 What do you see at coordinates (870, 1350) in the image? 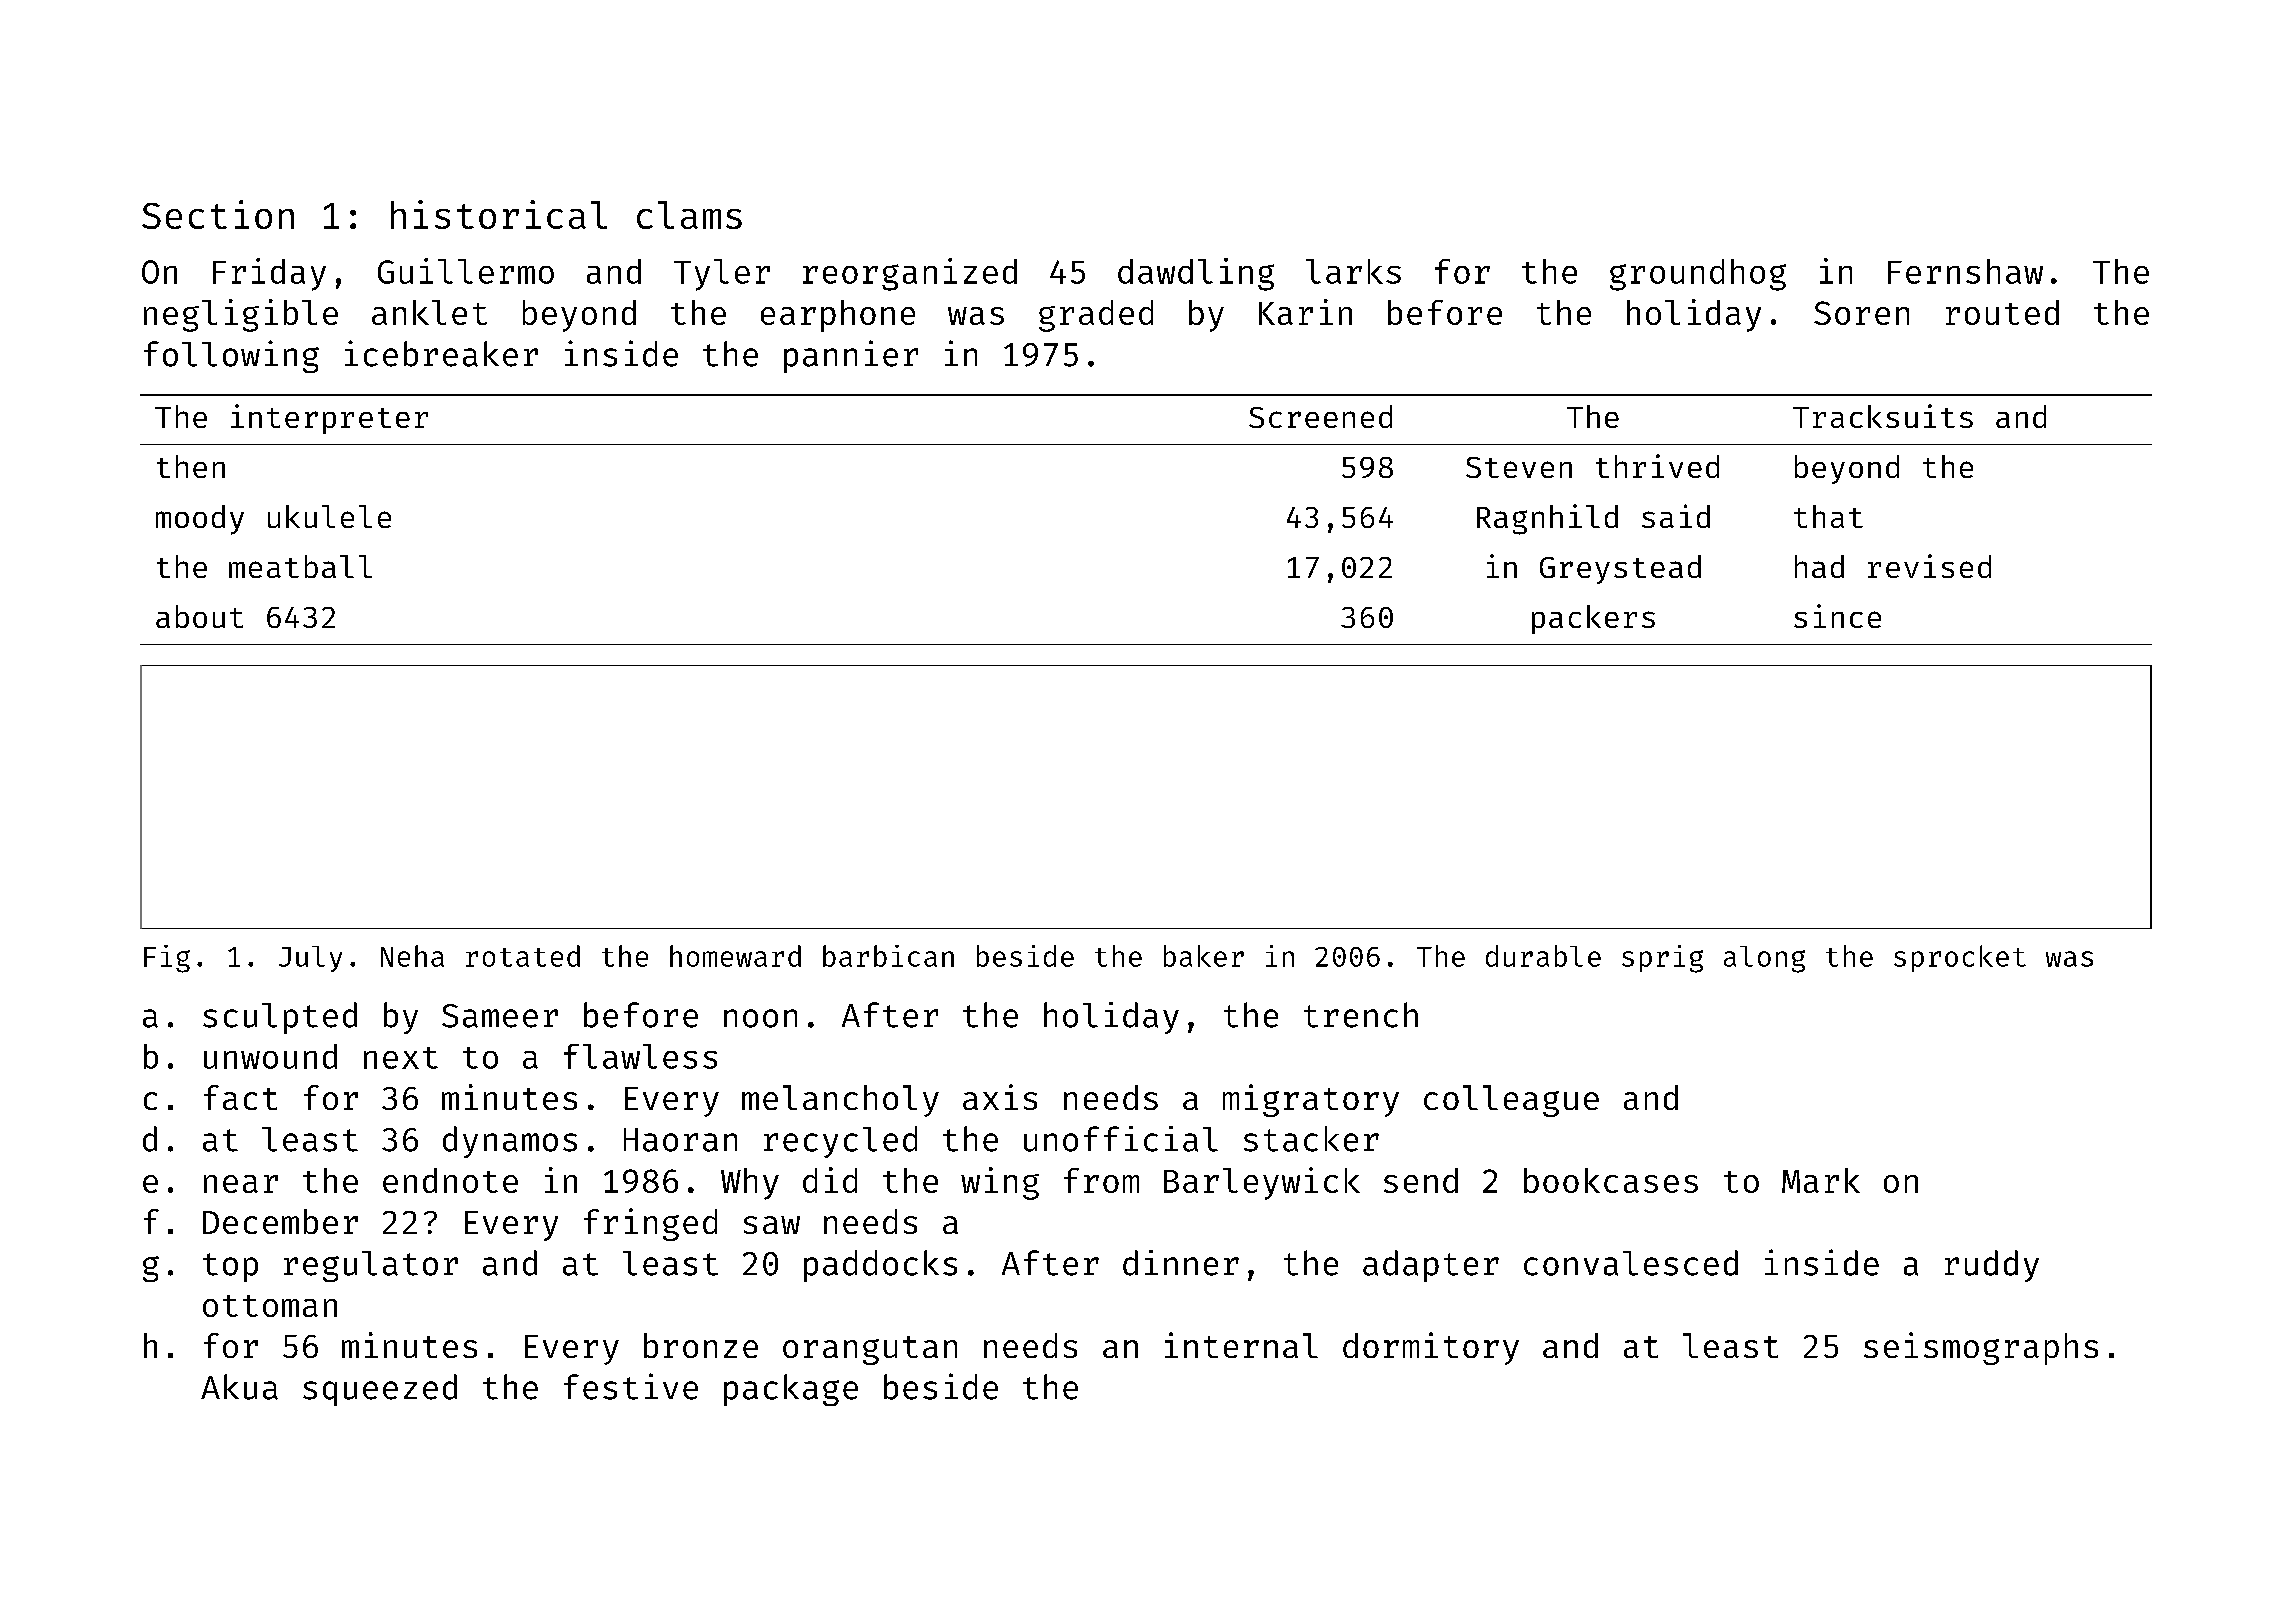
I see `orangutan` at bounding box center [870, 1350].
